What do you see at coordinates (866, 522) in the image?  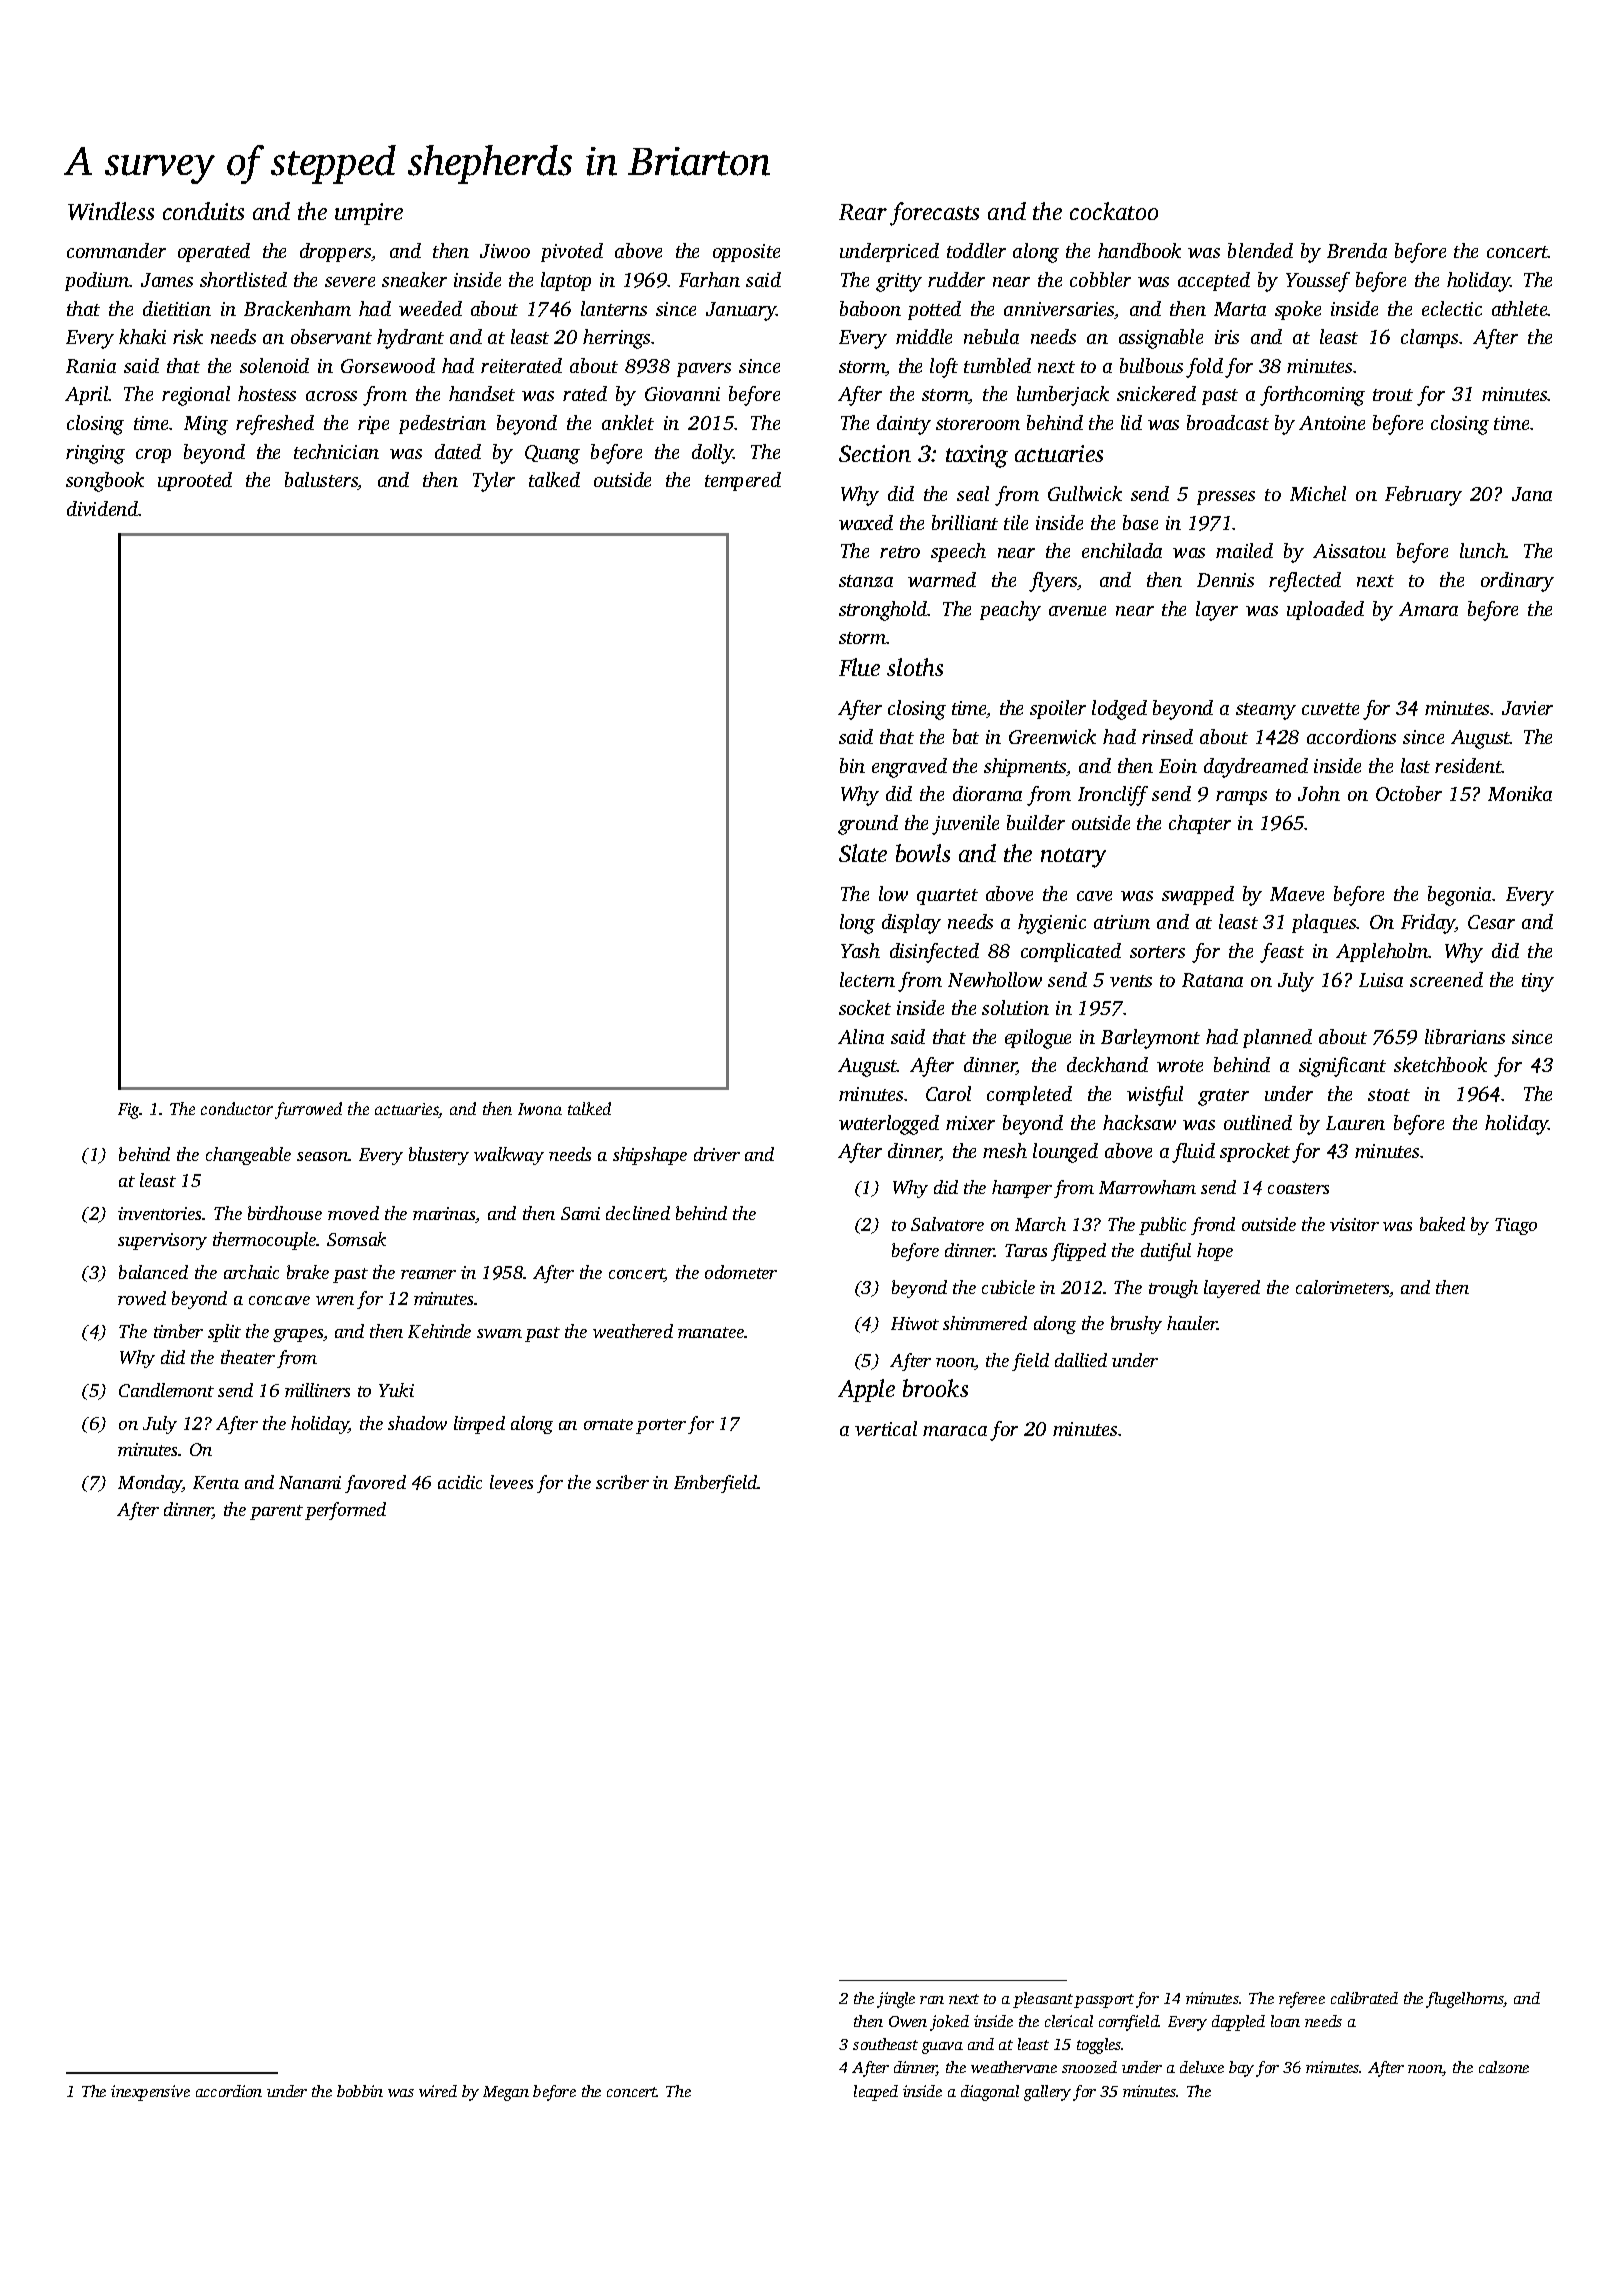 I see `waxed` at bounding box center [866, 522].
